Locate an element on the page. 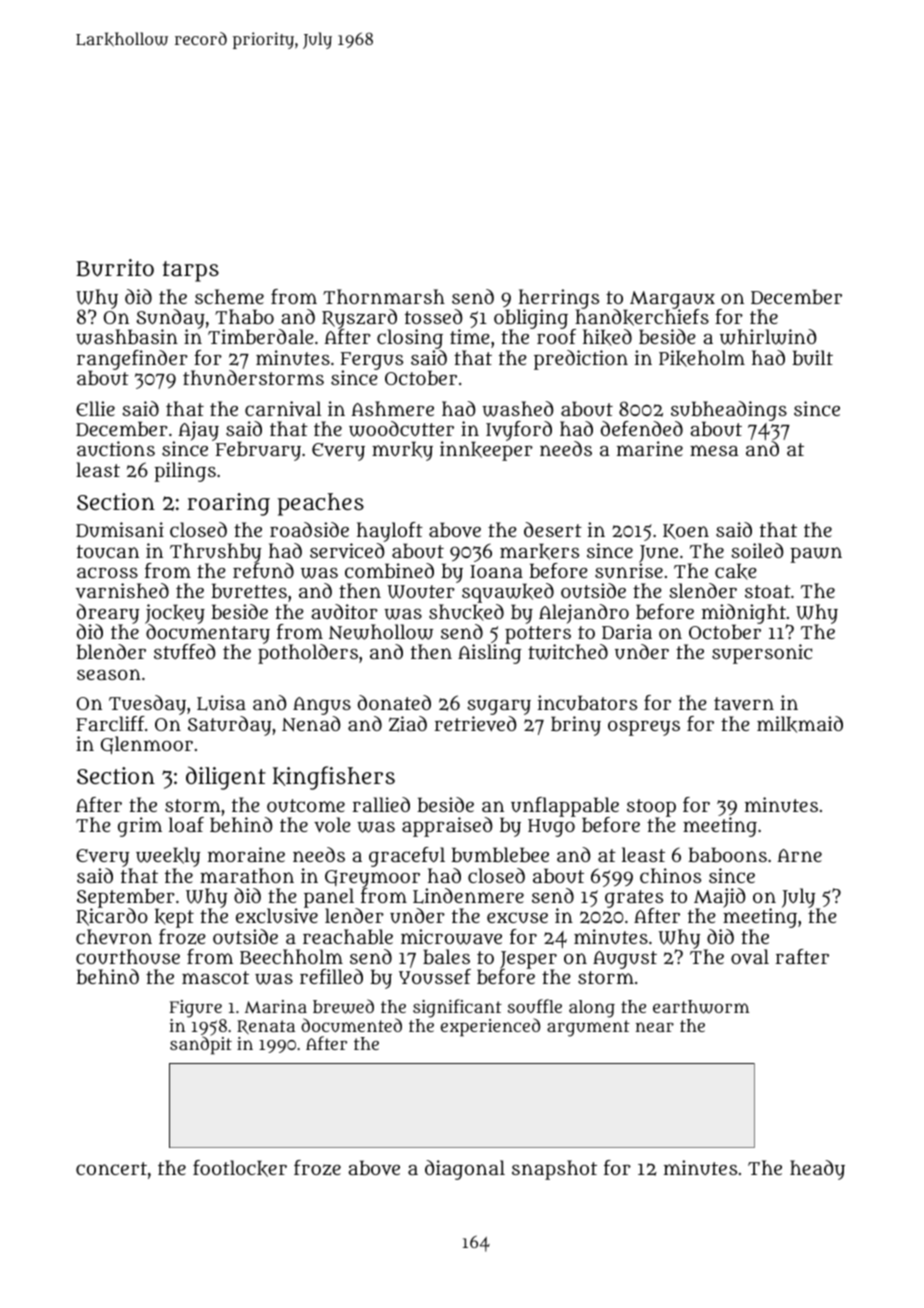  weekly is located at coordinates (168, 857).
